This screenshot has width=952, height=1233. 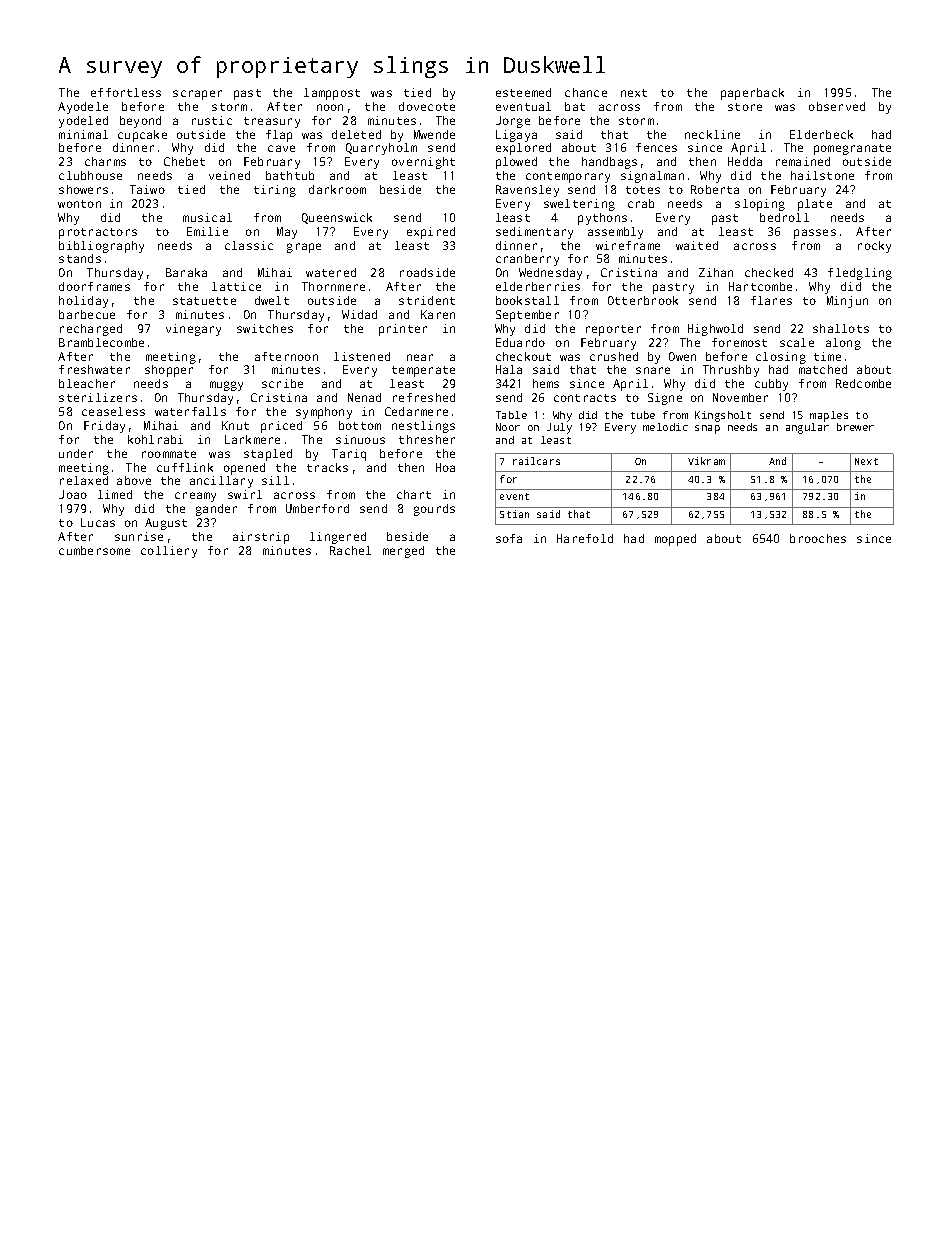 I want to click on esteemed, so click(x=523, y=92).
